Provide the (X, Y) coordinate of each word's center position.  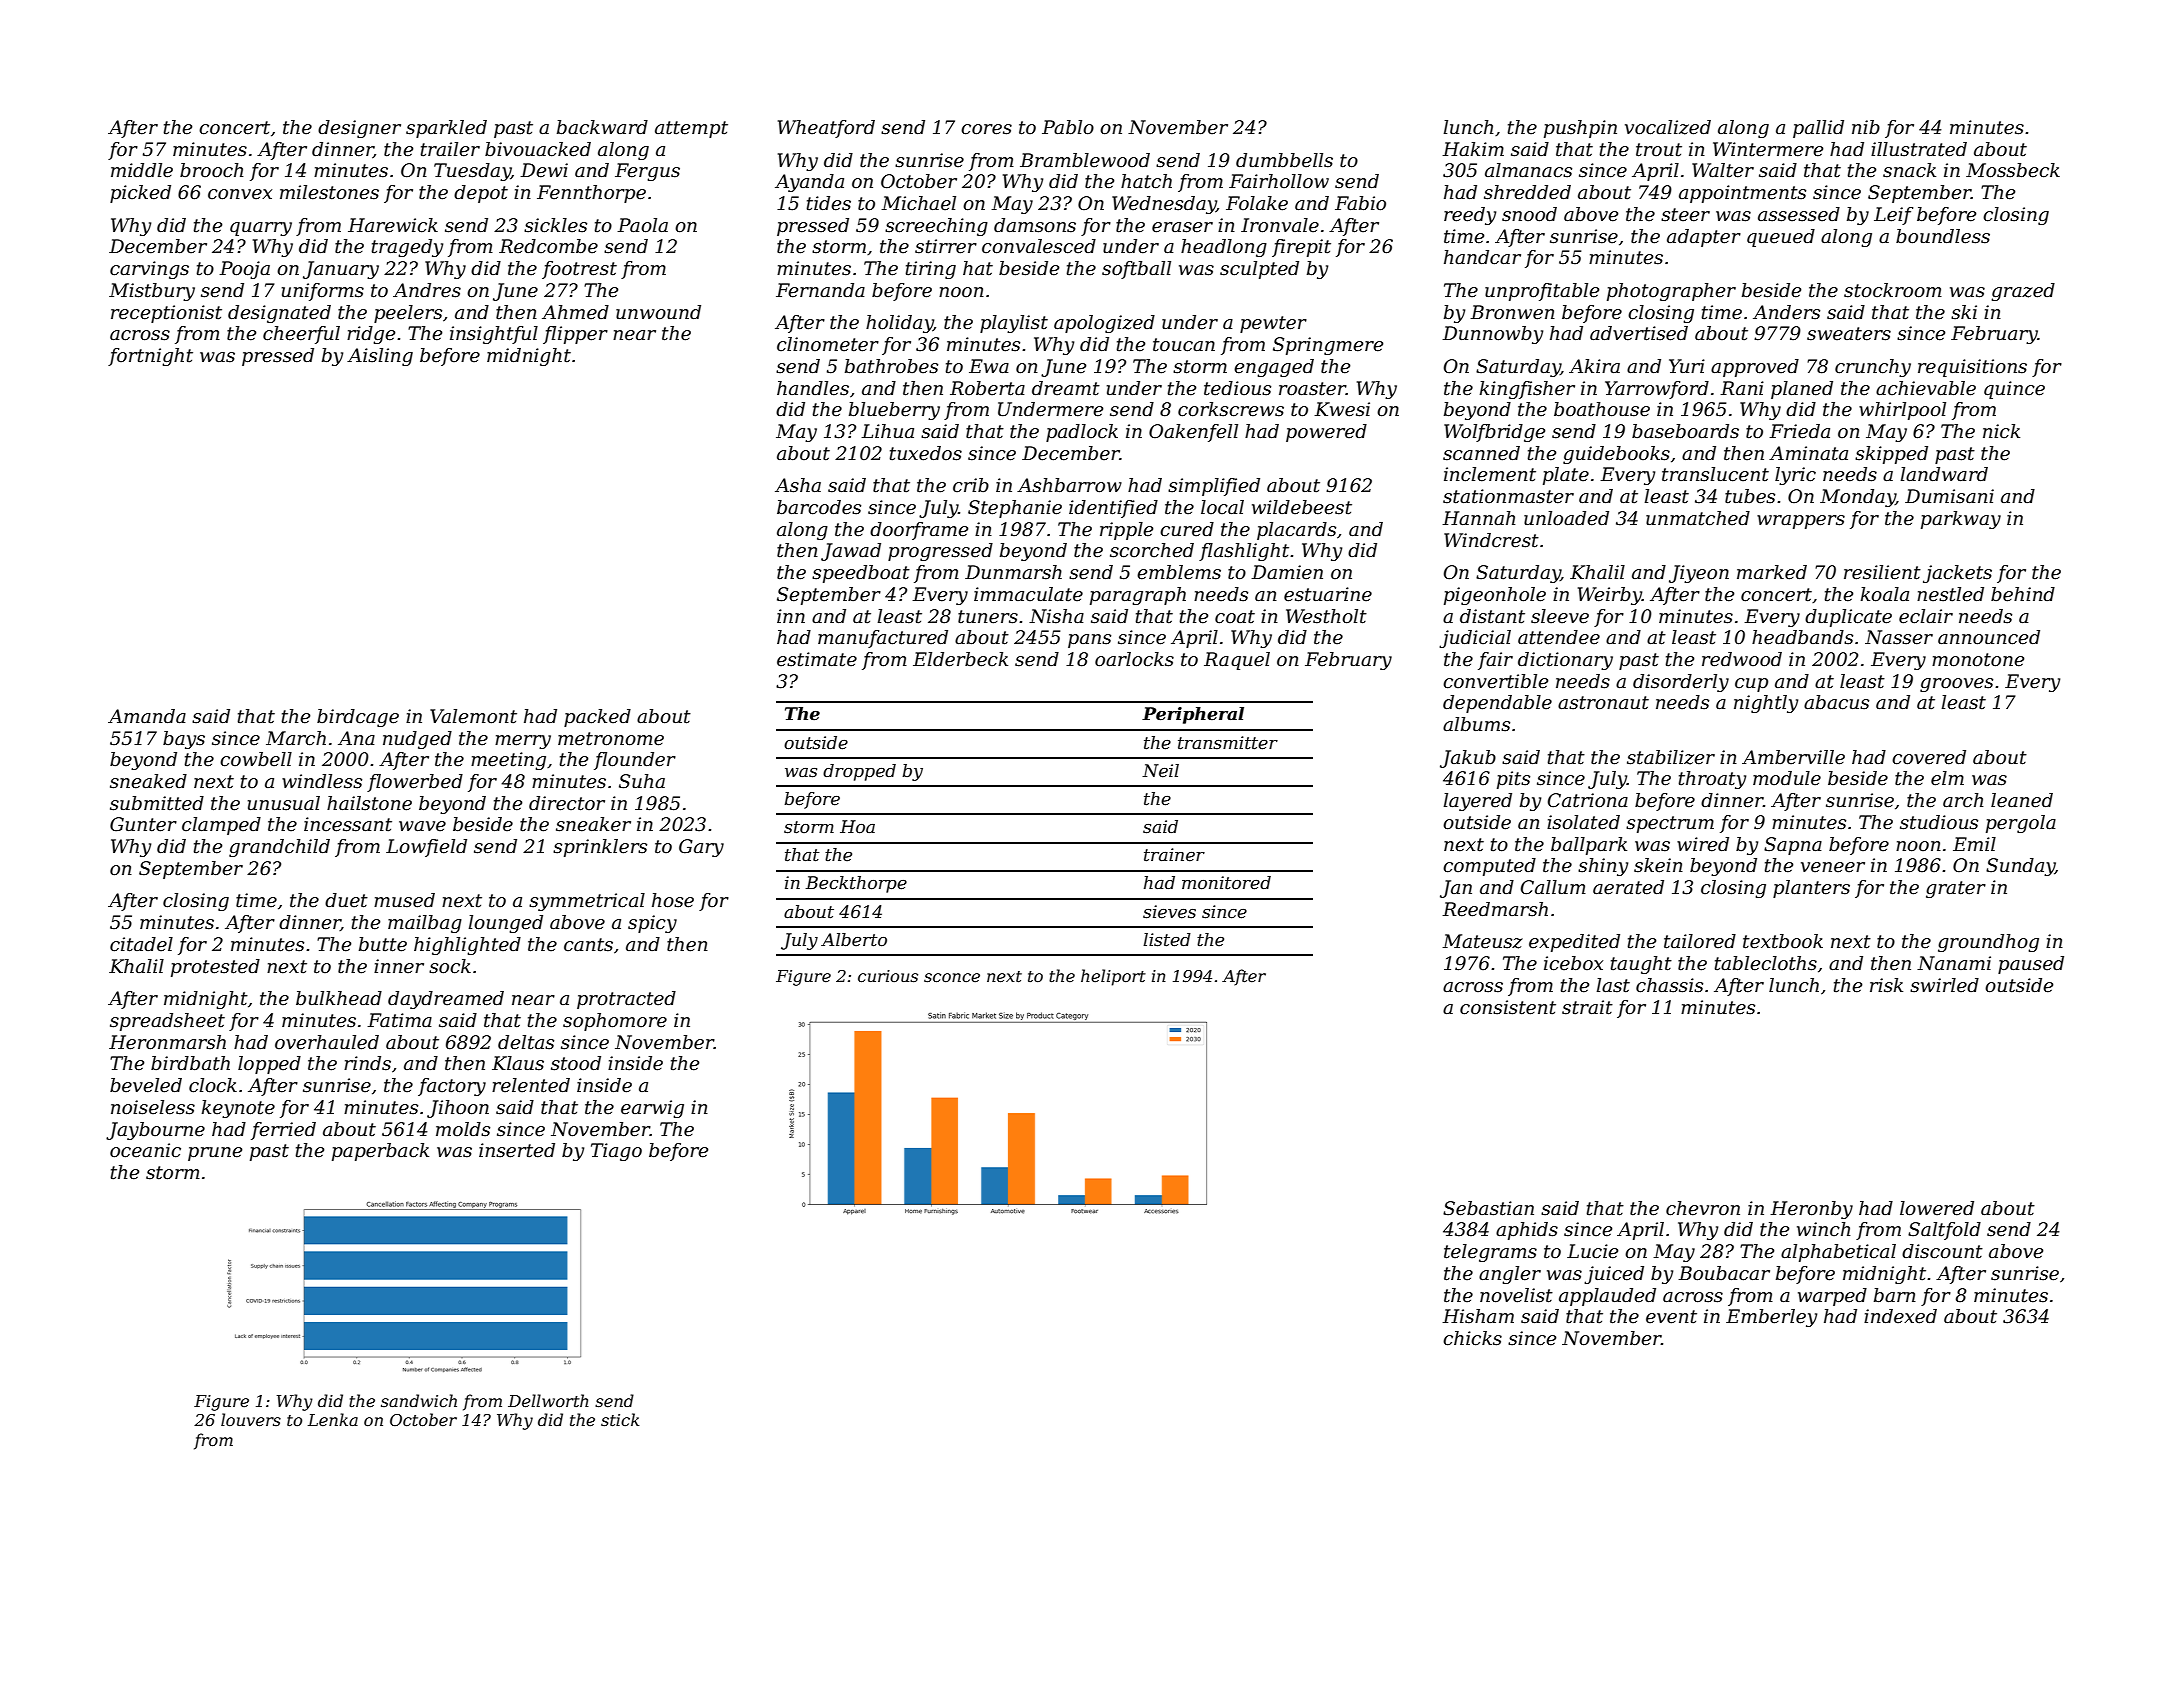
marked (1772, 572)
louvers (251, 1419)
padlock (1082, 433)
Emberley (1771, 1318)
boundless (1943, 236)
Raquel (1237, 661)
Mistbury (152, 292)
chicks (1472, 1338)
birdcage (358, 718)
